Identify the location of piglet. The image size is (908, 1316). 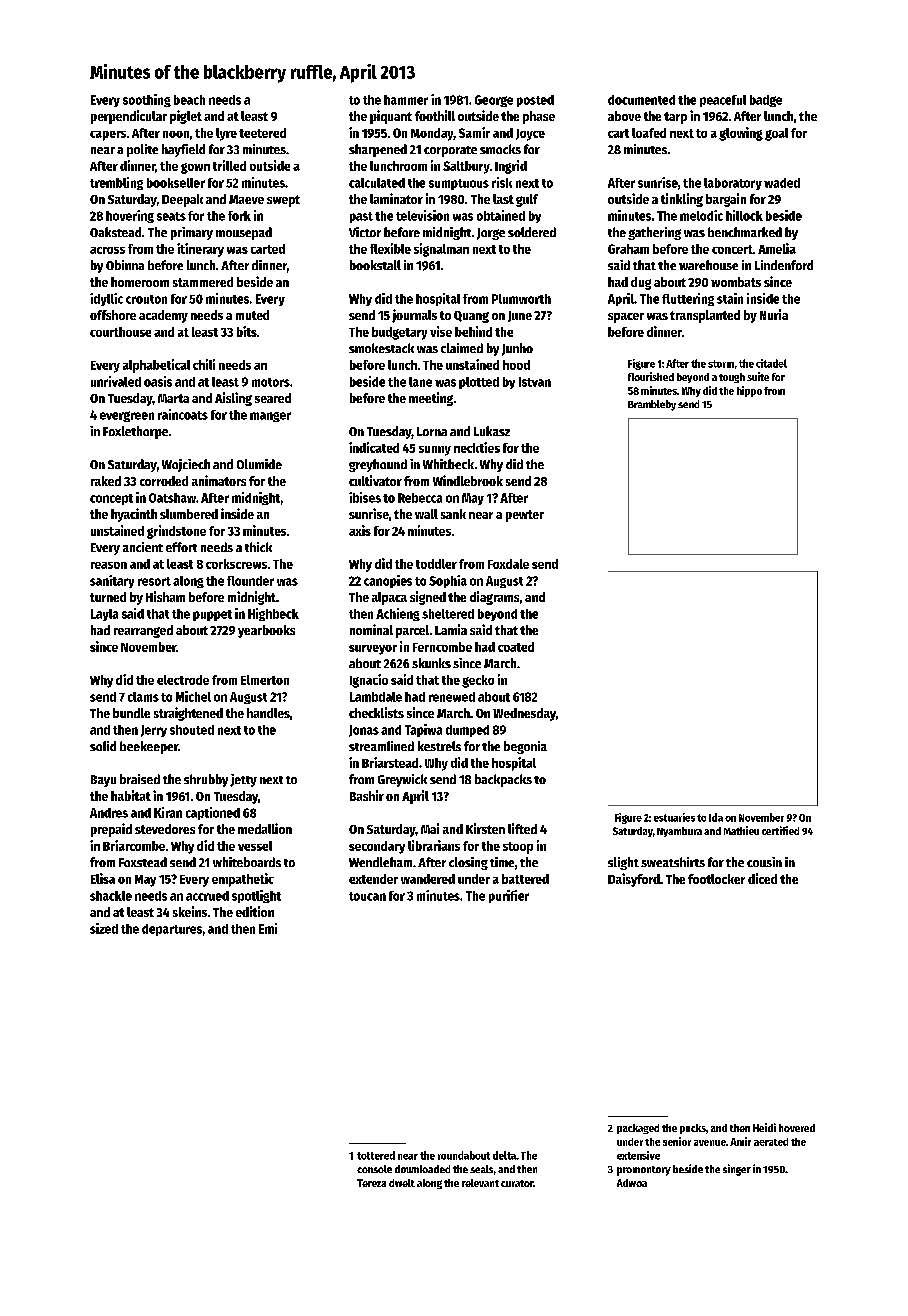
(186, 117).
